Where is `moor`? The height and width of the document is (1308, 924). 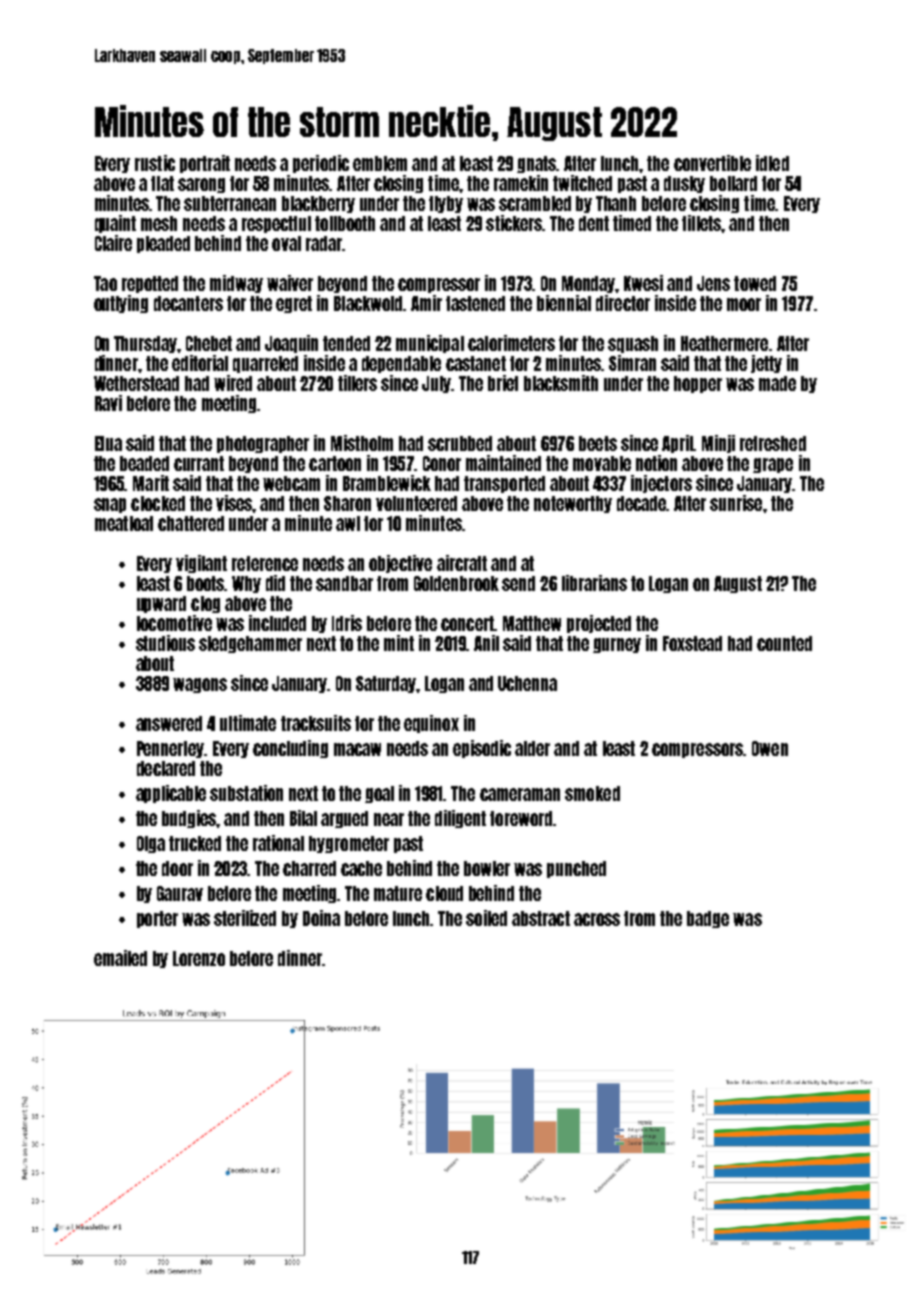
moor is located at coordinates (744, 304).
